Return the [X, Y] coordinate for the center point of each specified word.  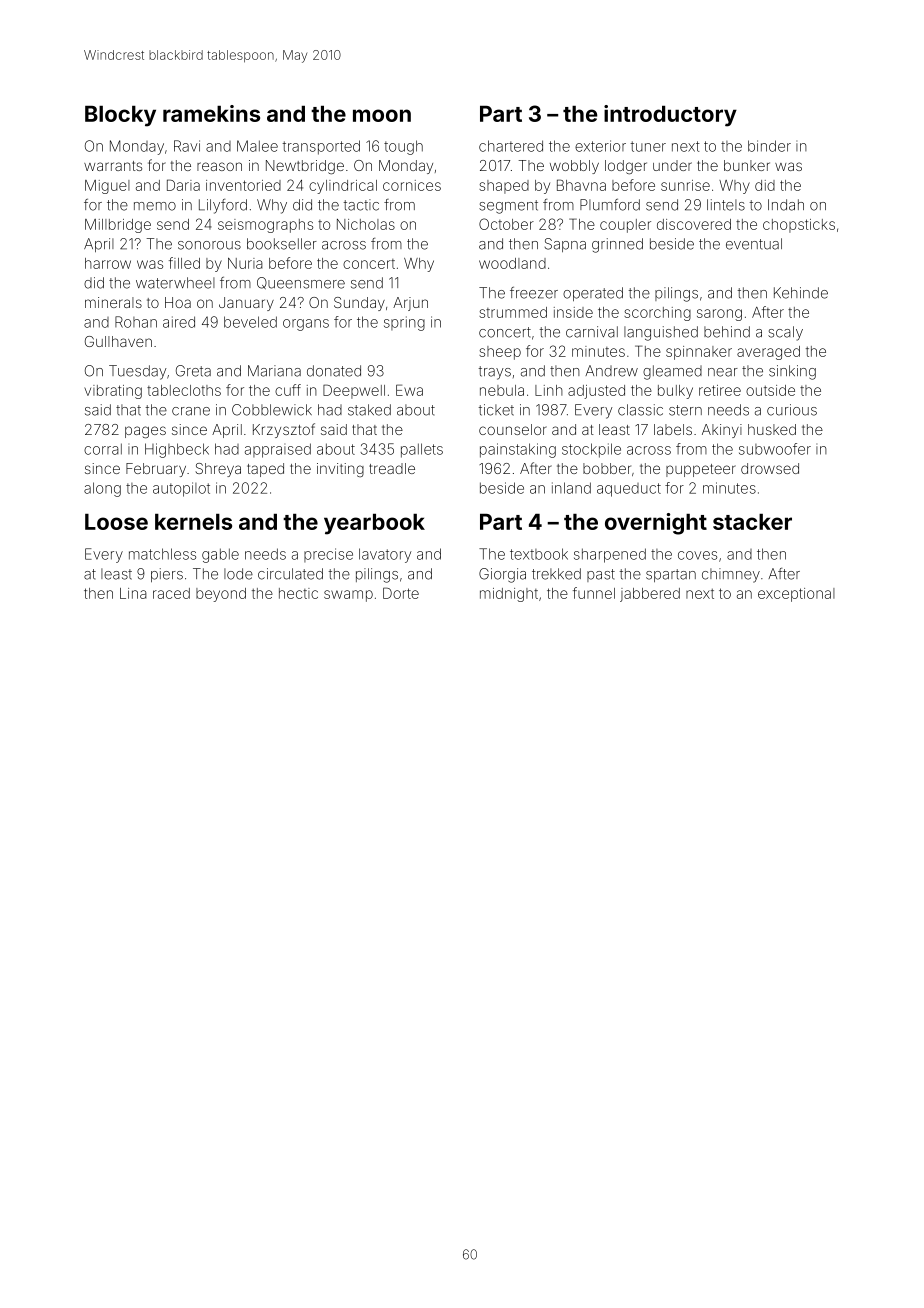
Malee [257, 146]
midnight [509, 595]
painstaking [518, 450]
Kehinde [801, 293]
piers [167, 575]
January [246, 304]
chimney [731, 575]
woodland [512, 263]
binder [769, 146]
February [156, 470]
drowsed [770, 468]
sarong [719, 315]
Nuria [245, 263]
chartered [511, 146]
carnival [592, 332]
